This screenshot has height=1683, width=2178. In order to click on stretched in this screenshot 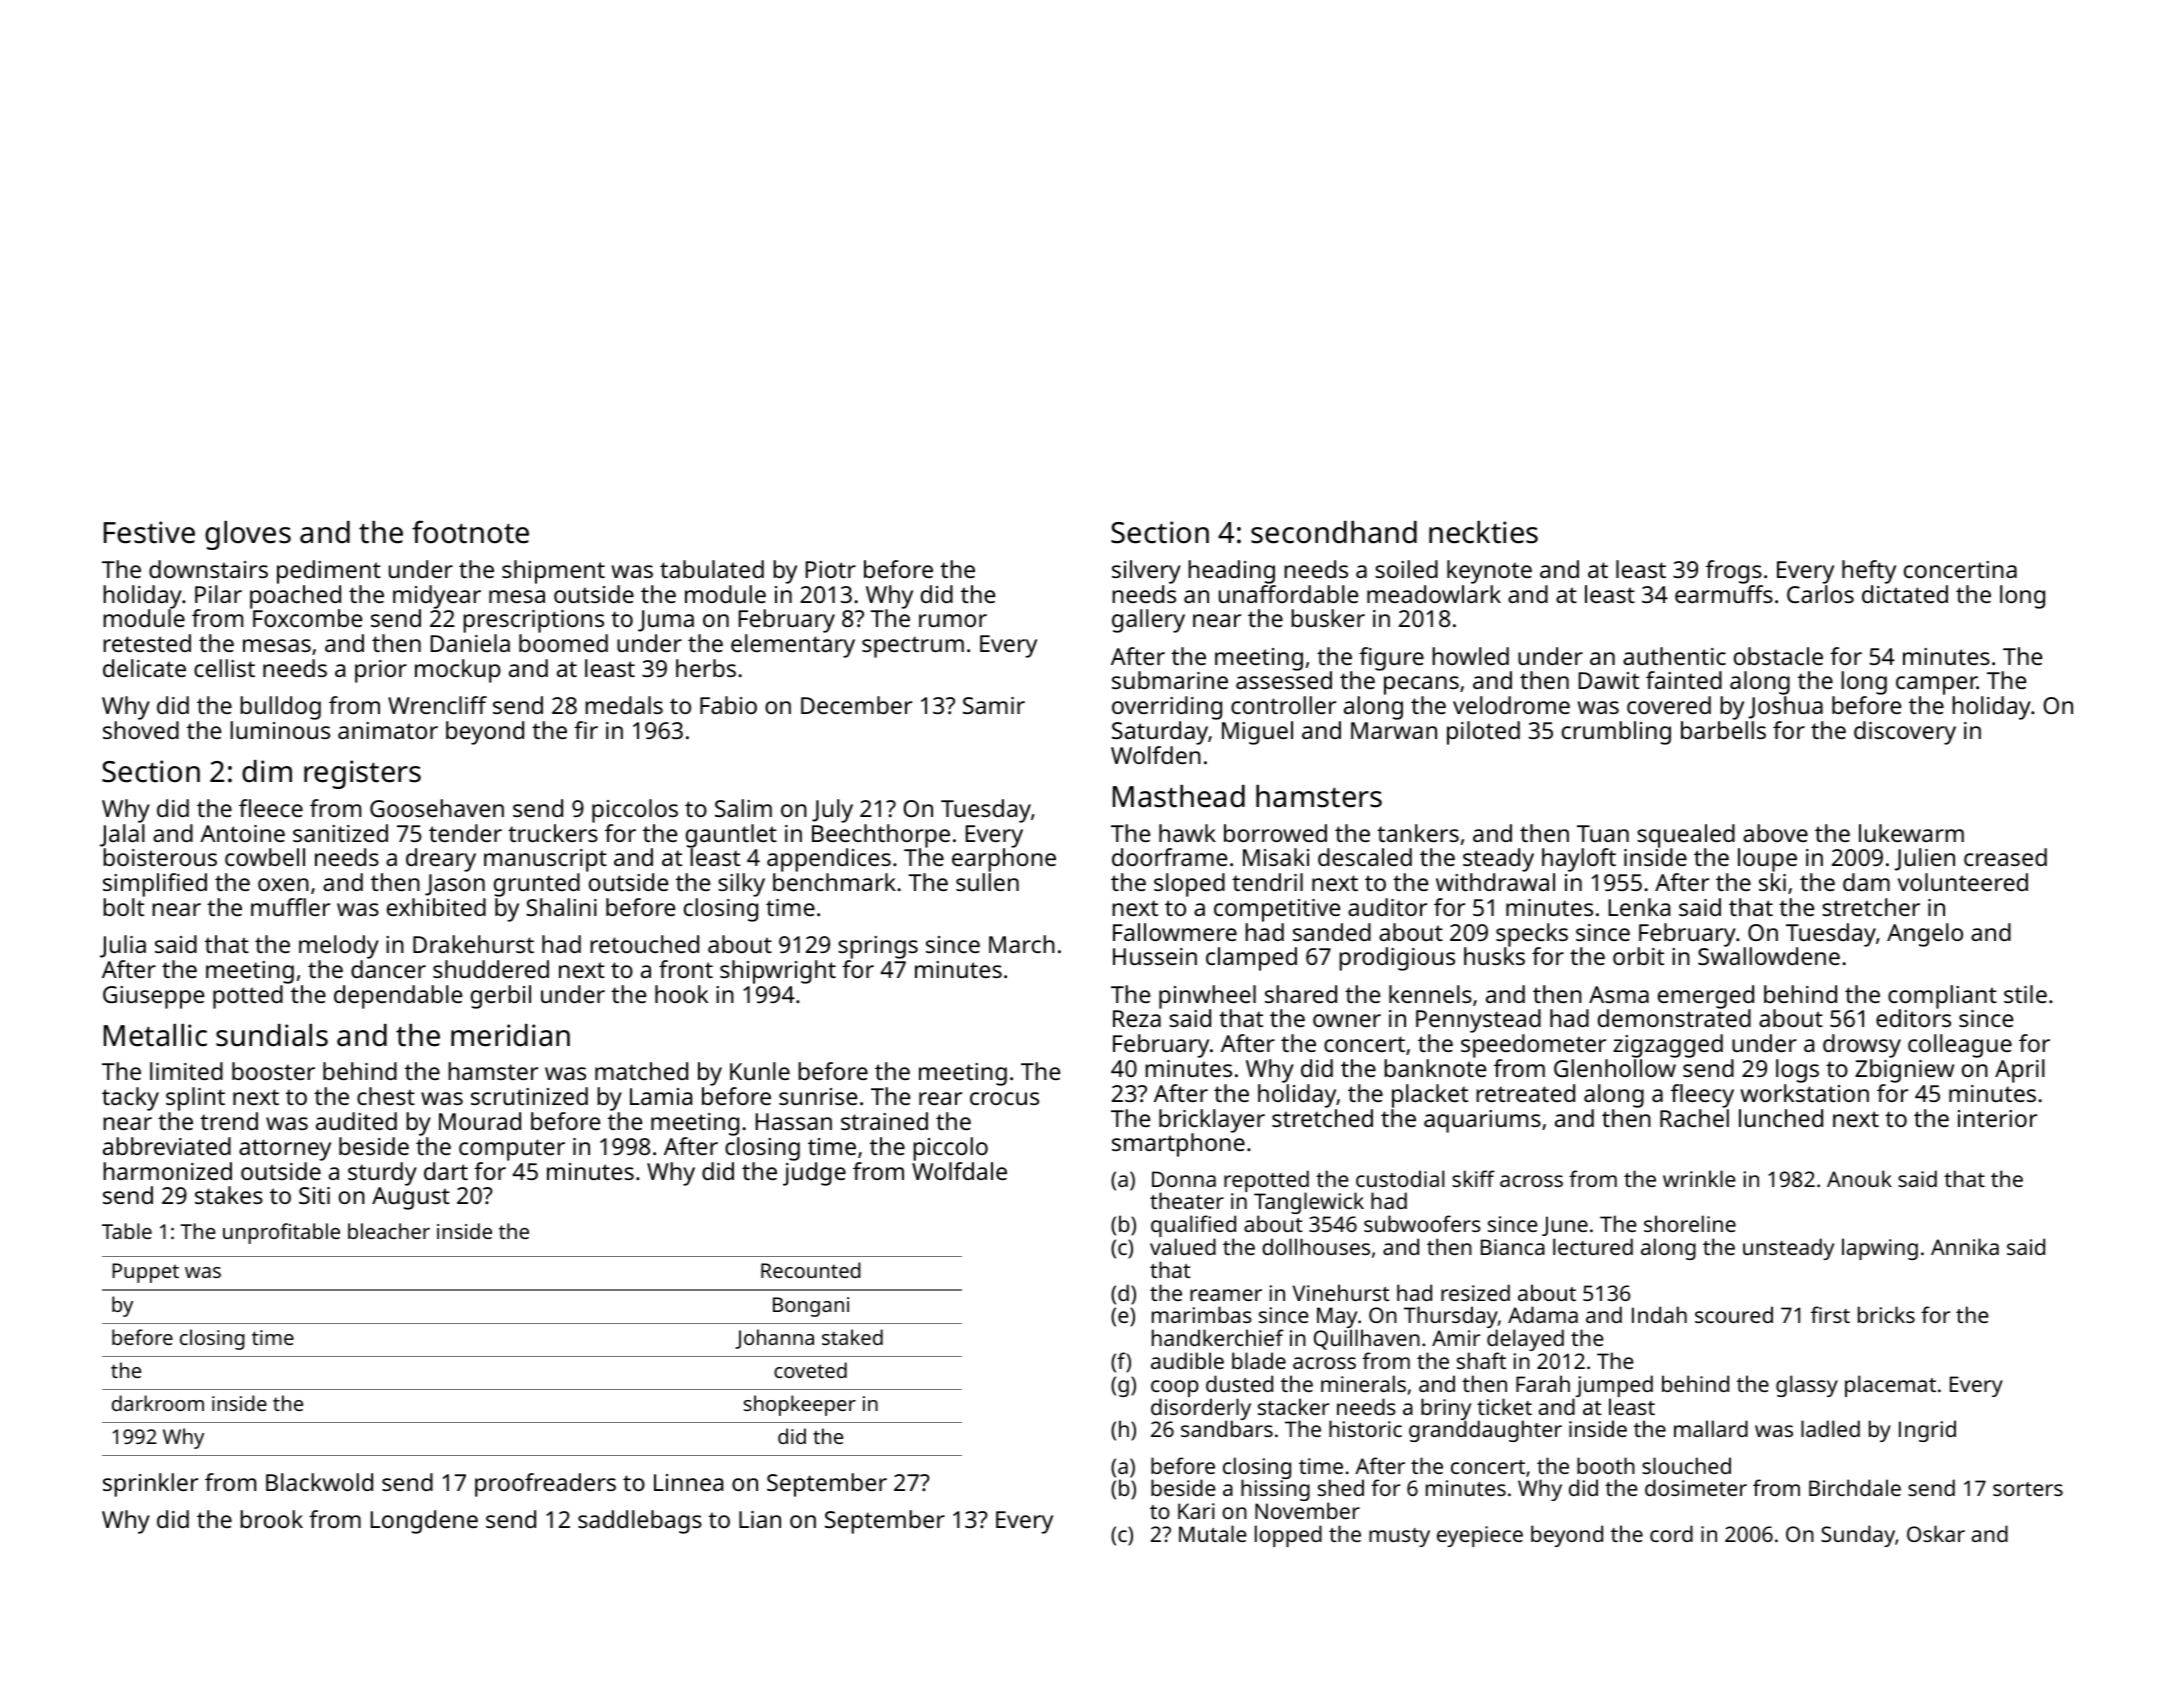, I will do `click(1322, 1118)`.
